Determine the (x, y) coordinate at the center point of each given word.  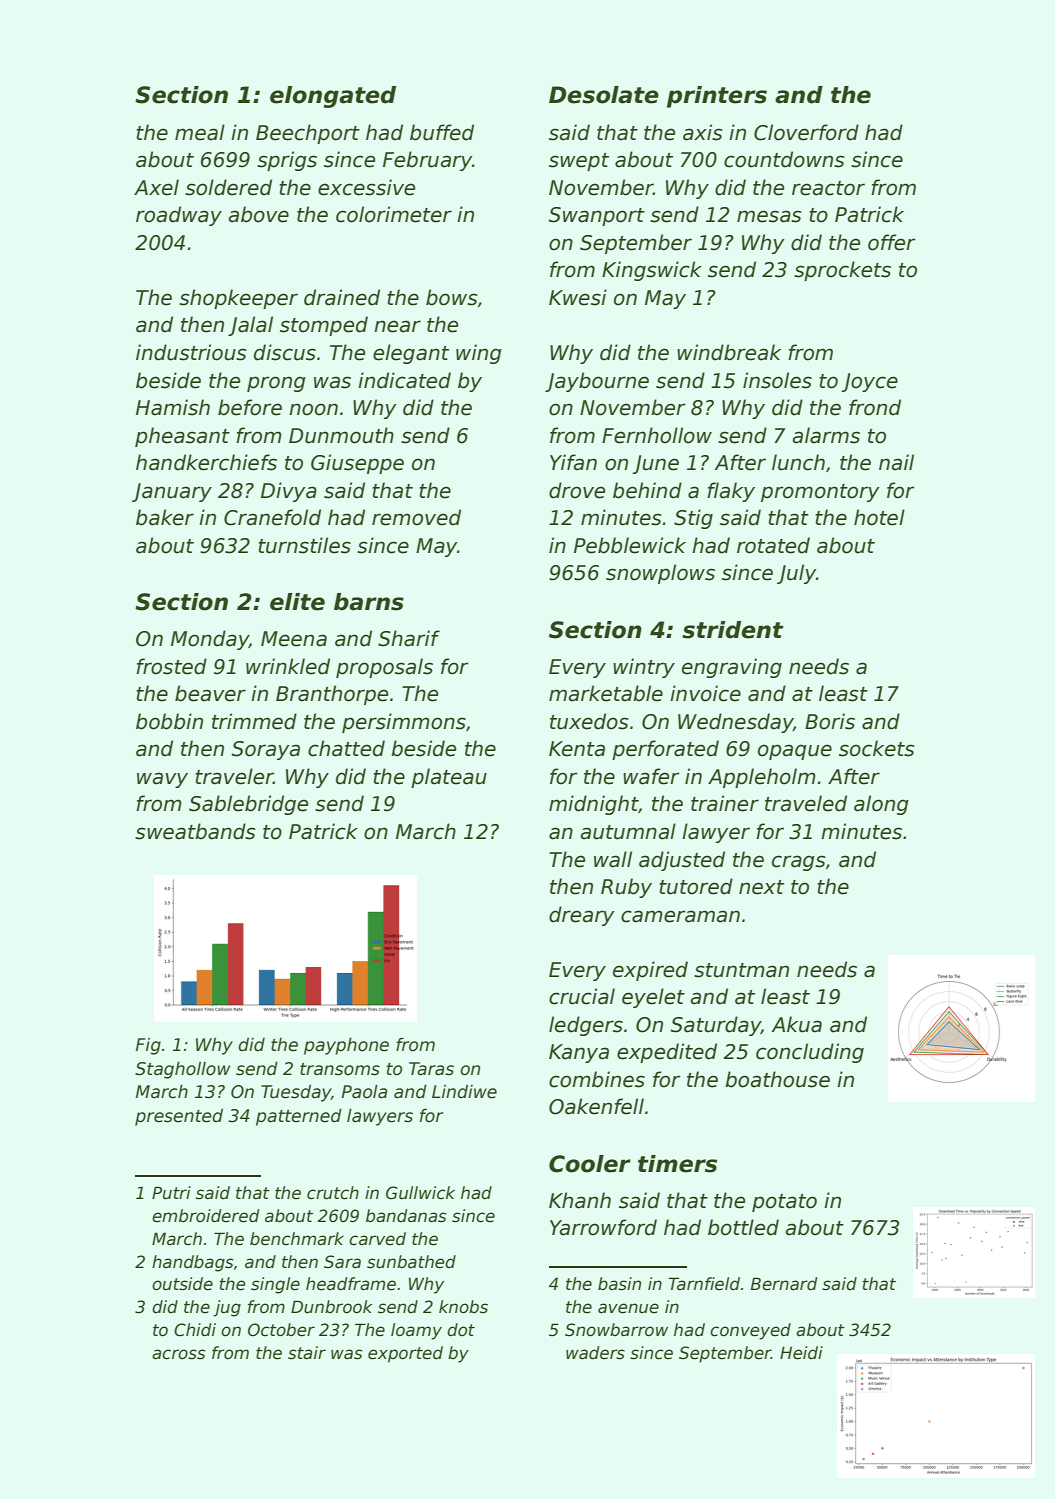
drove (577, 490)
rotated (773, 545)
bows (452, 297)
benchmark (297, 1239)
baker (165, 517)
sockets (877, 748)
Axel (156, 187)
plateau (449, 778)
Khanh (580, 1200)
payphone (346, 1046)
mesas (769, 216)
